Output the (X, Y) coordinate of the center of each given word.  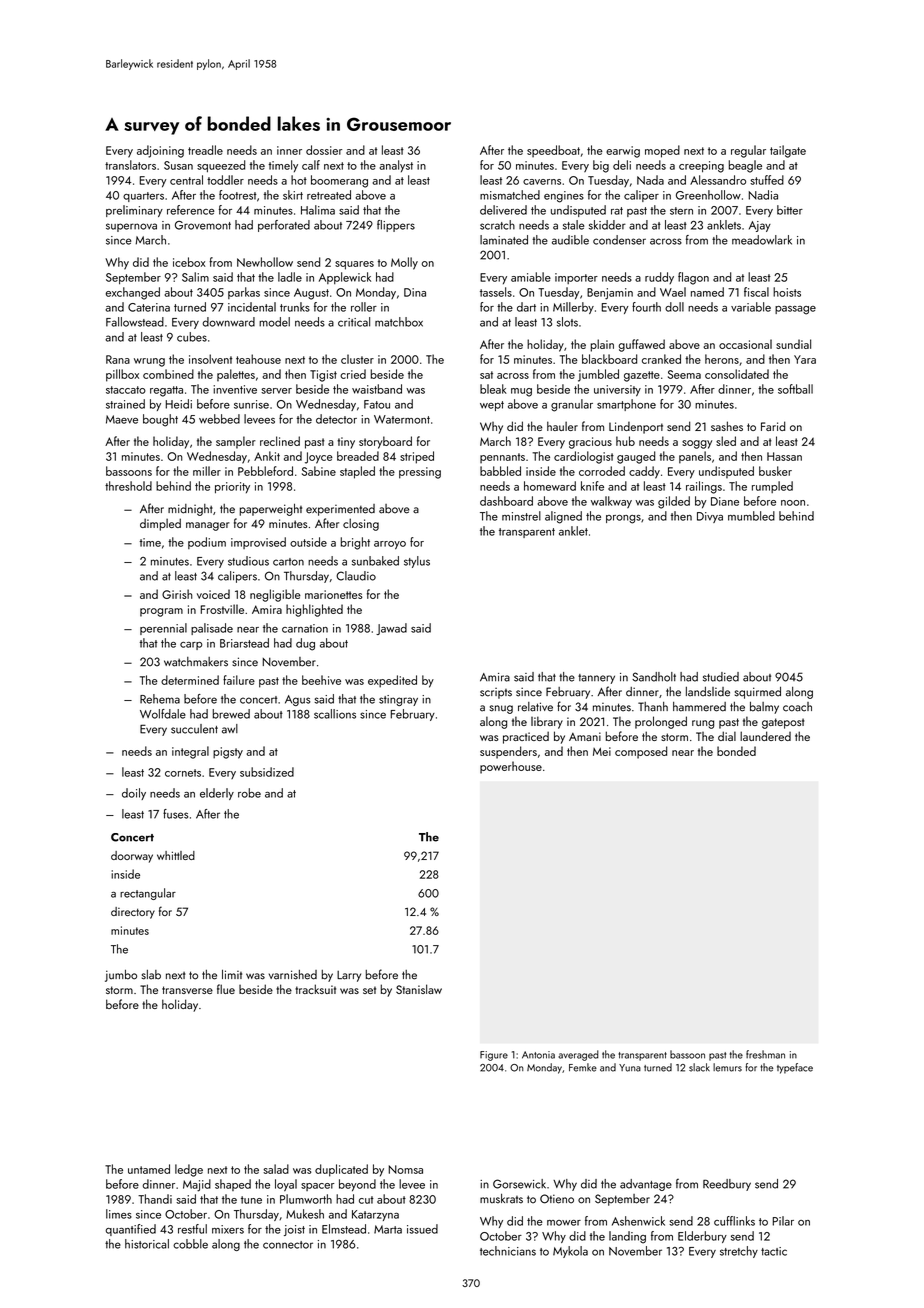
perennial (163, 629)
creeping (701, 167)
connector (288, 1245)
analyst (396, 166)
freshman (765, 1054)
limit (232, 974)
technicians (508, 1251)
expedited (392, 681)
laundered (765, 736)
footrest (238, 195)
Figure (494, 1056)
